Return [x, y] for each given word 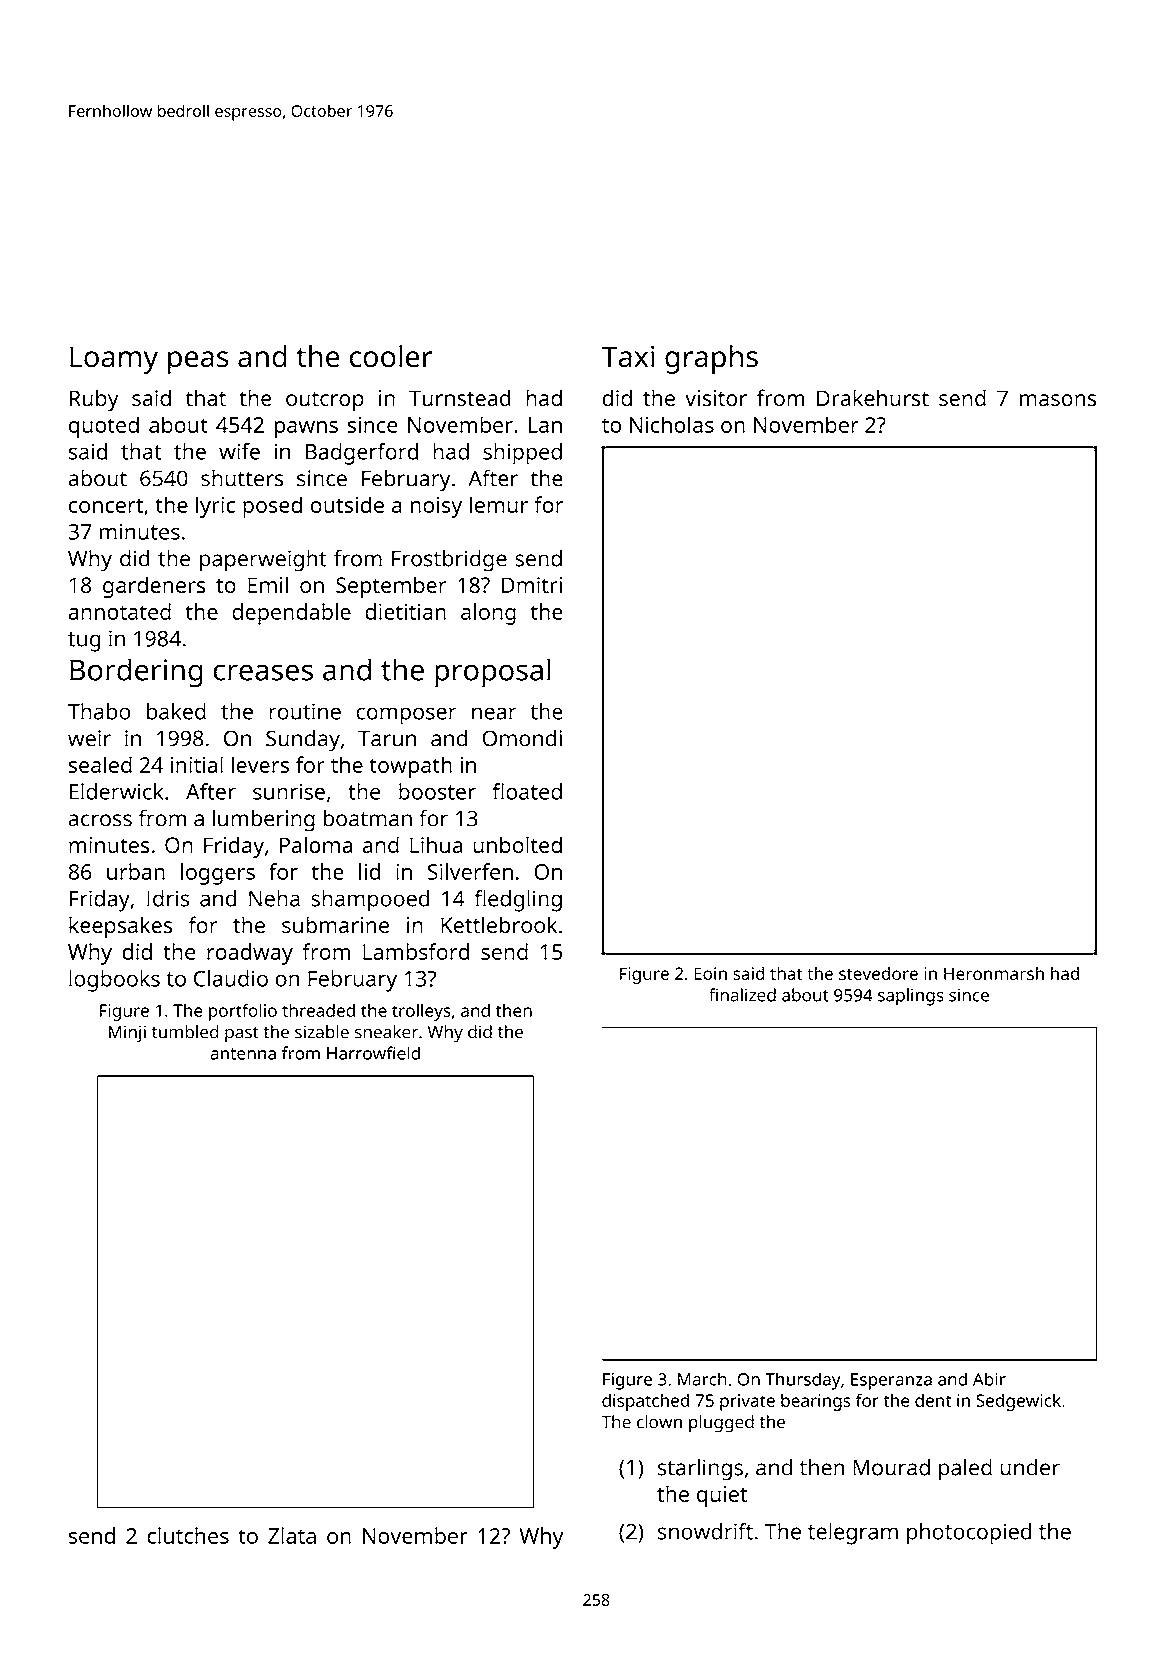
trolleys [421, 1012]
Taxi [628, 356]
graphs [711, 359]
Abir [989, 1379]
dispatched [645, 1402]
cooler [390, 356]
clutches [188, 1535]
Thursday [803, 1381]
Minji [127, 1034]
